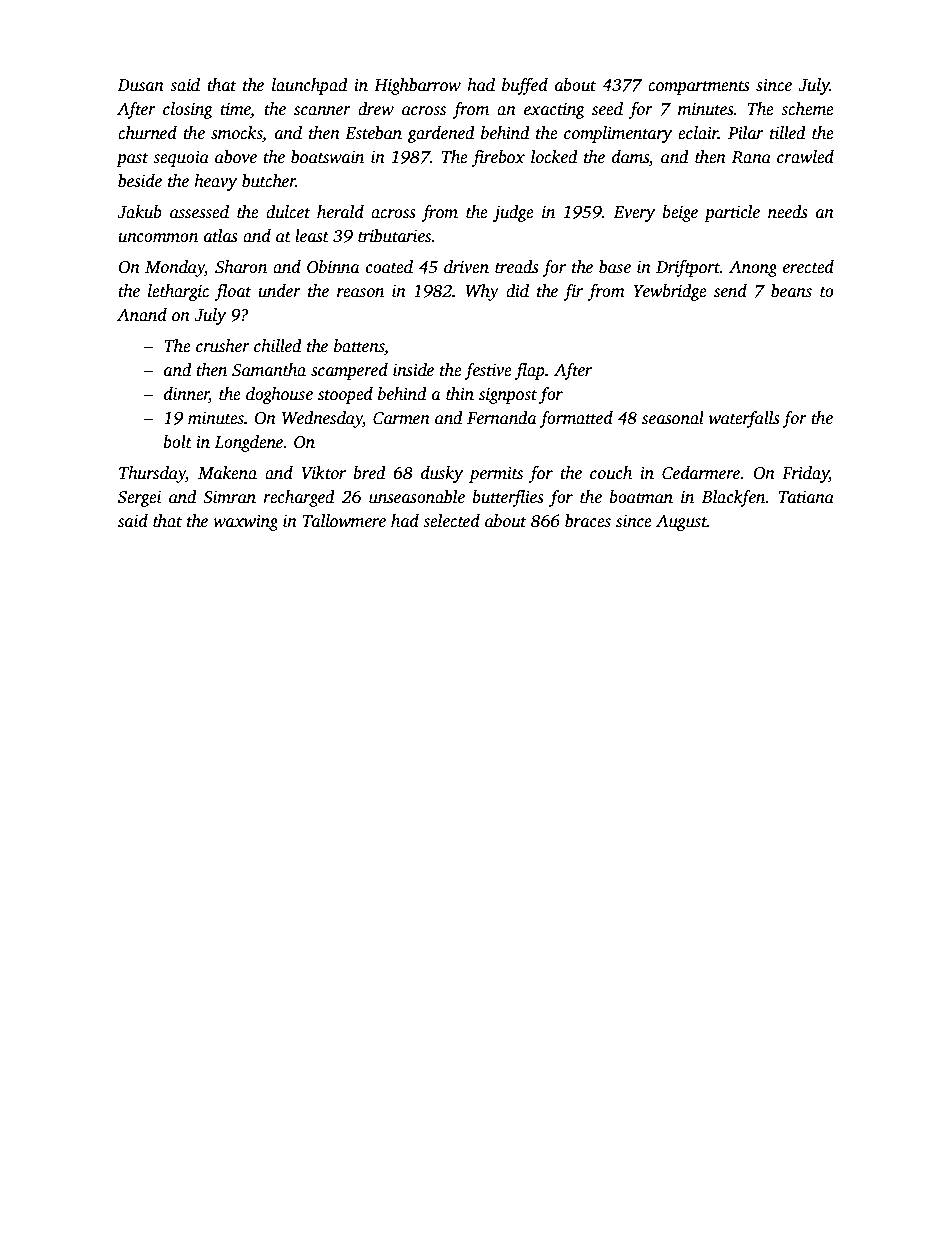 This screenshot has height=1233, width=952. Describe the element at coordinates (141, 85) in the screenshot. I see `Dusan` at that location.
